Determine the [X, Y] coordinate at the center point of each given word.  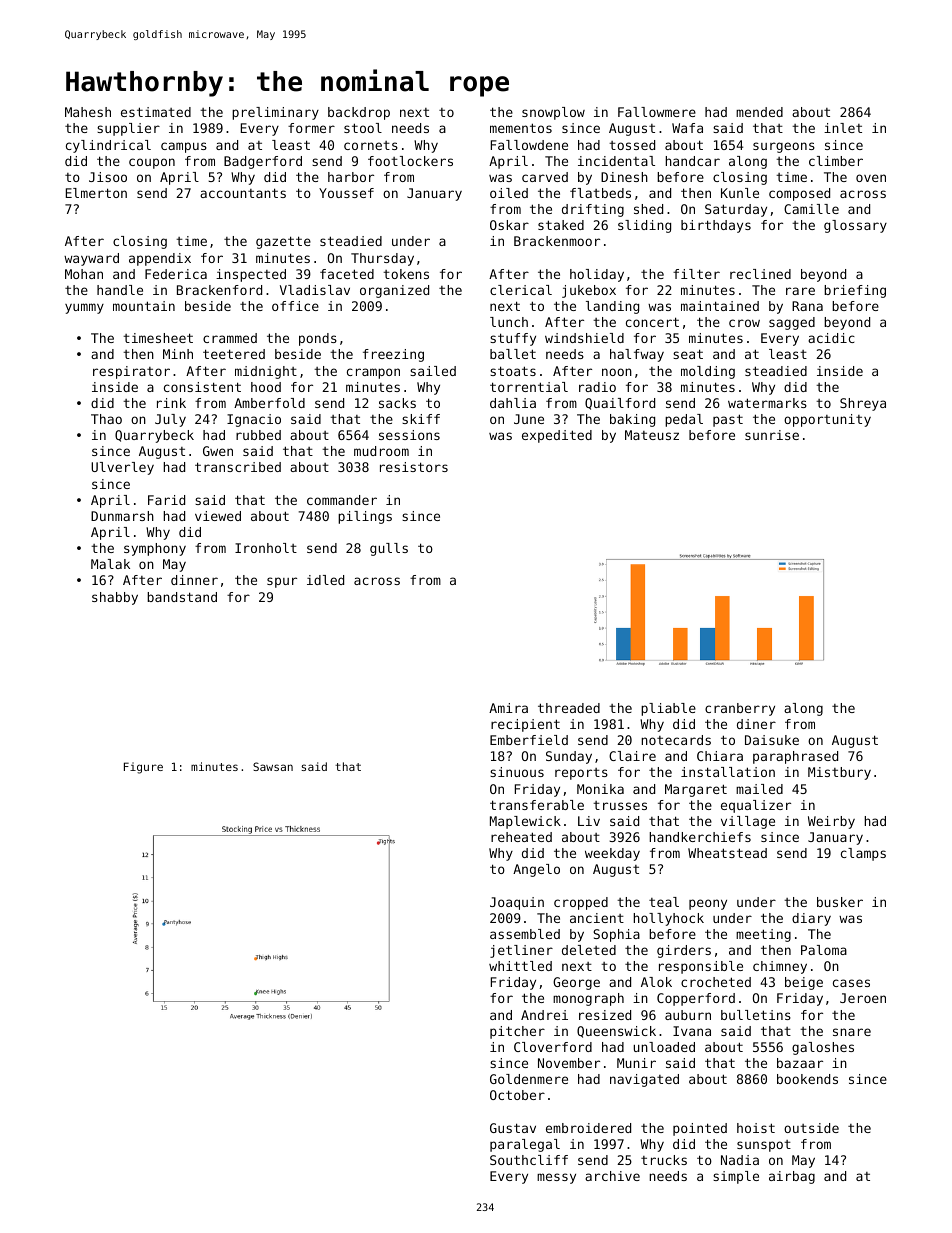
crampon [373, 373]
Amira [508, 708]
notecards [676, 740]
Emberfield [529, 740]
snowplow [553, 113]
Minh [178, 354]
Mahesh [88, 112]
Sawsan [273, 766]
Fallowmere [657, 112]
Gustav [513, 1128]
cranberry [740, 709]
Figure [143, 768]
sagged [792, 323]
